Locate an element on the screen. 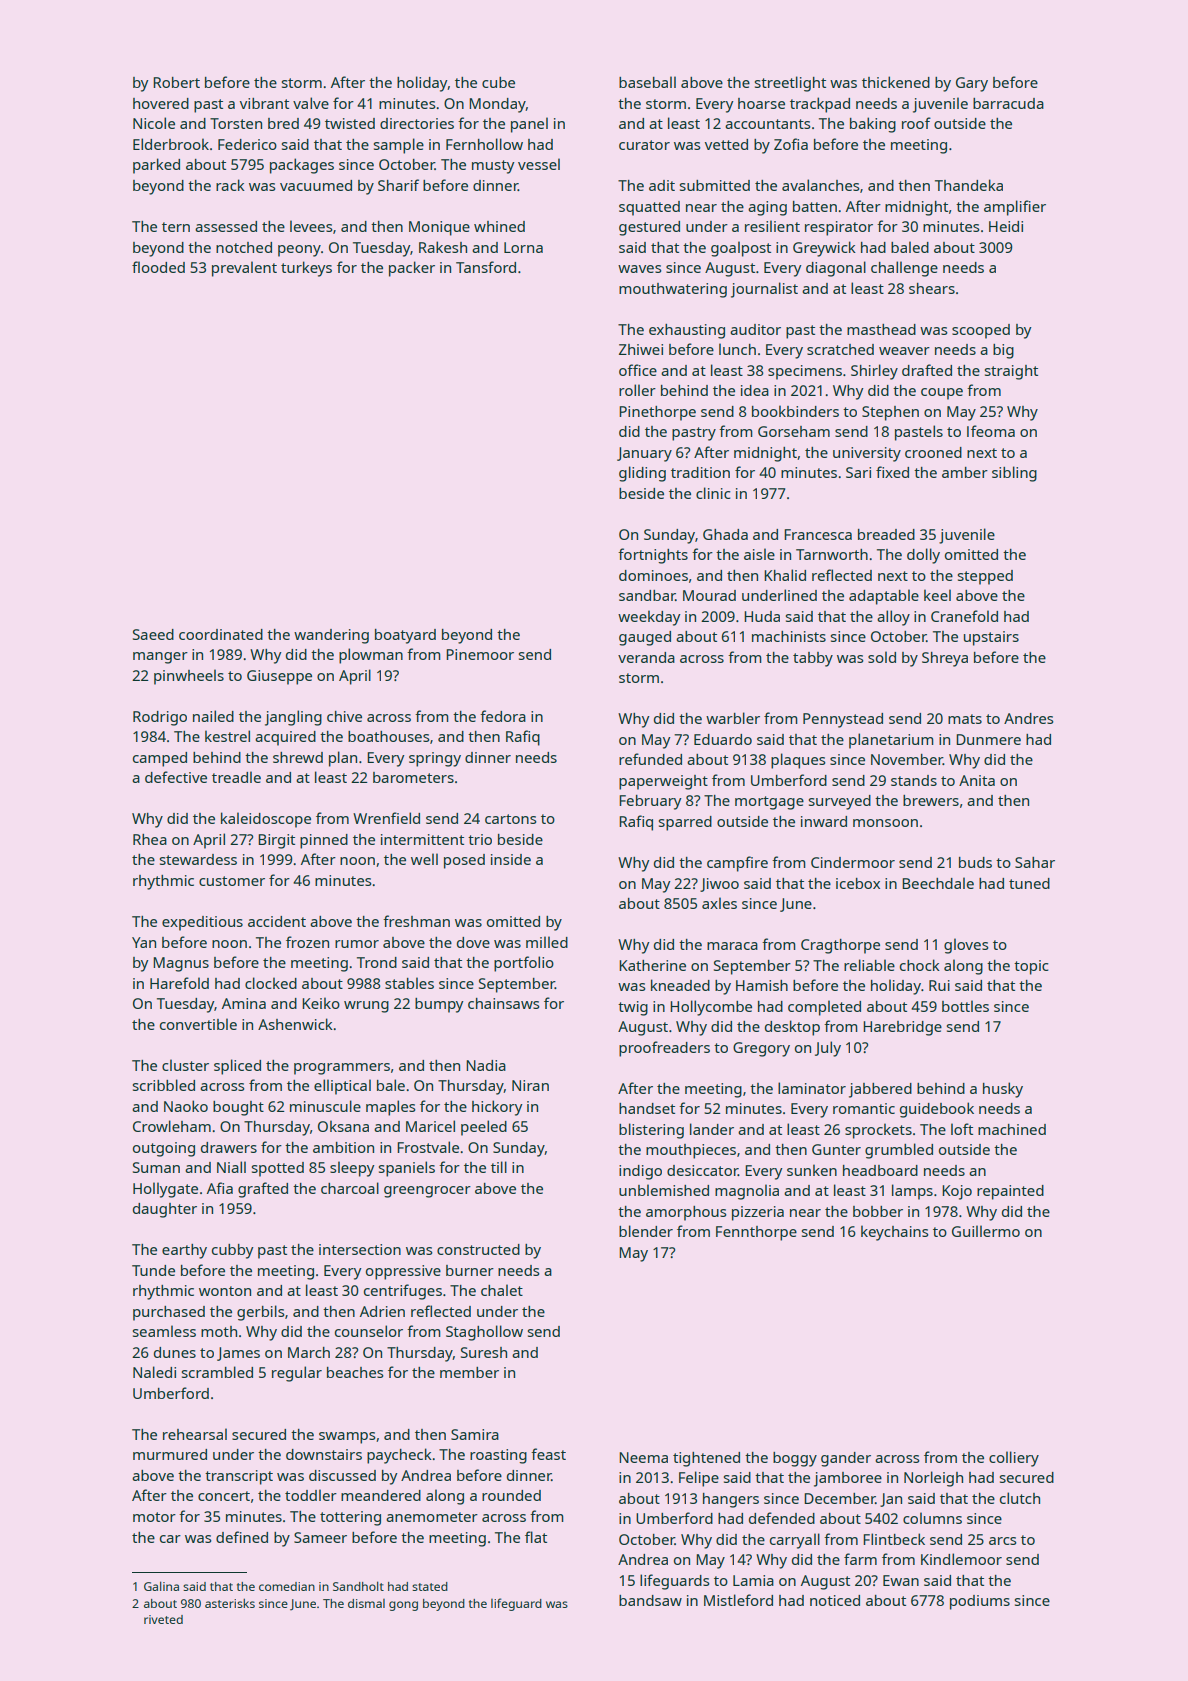 The height and width of the screenshot is (1681, 1188). streetlight is located at coordinates (790, 84).
